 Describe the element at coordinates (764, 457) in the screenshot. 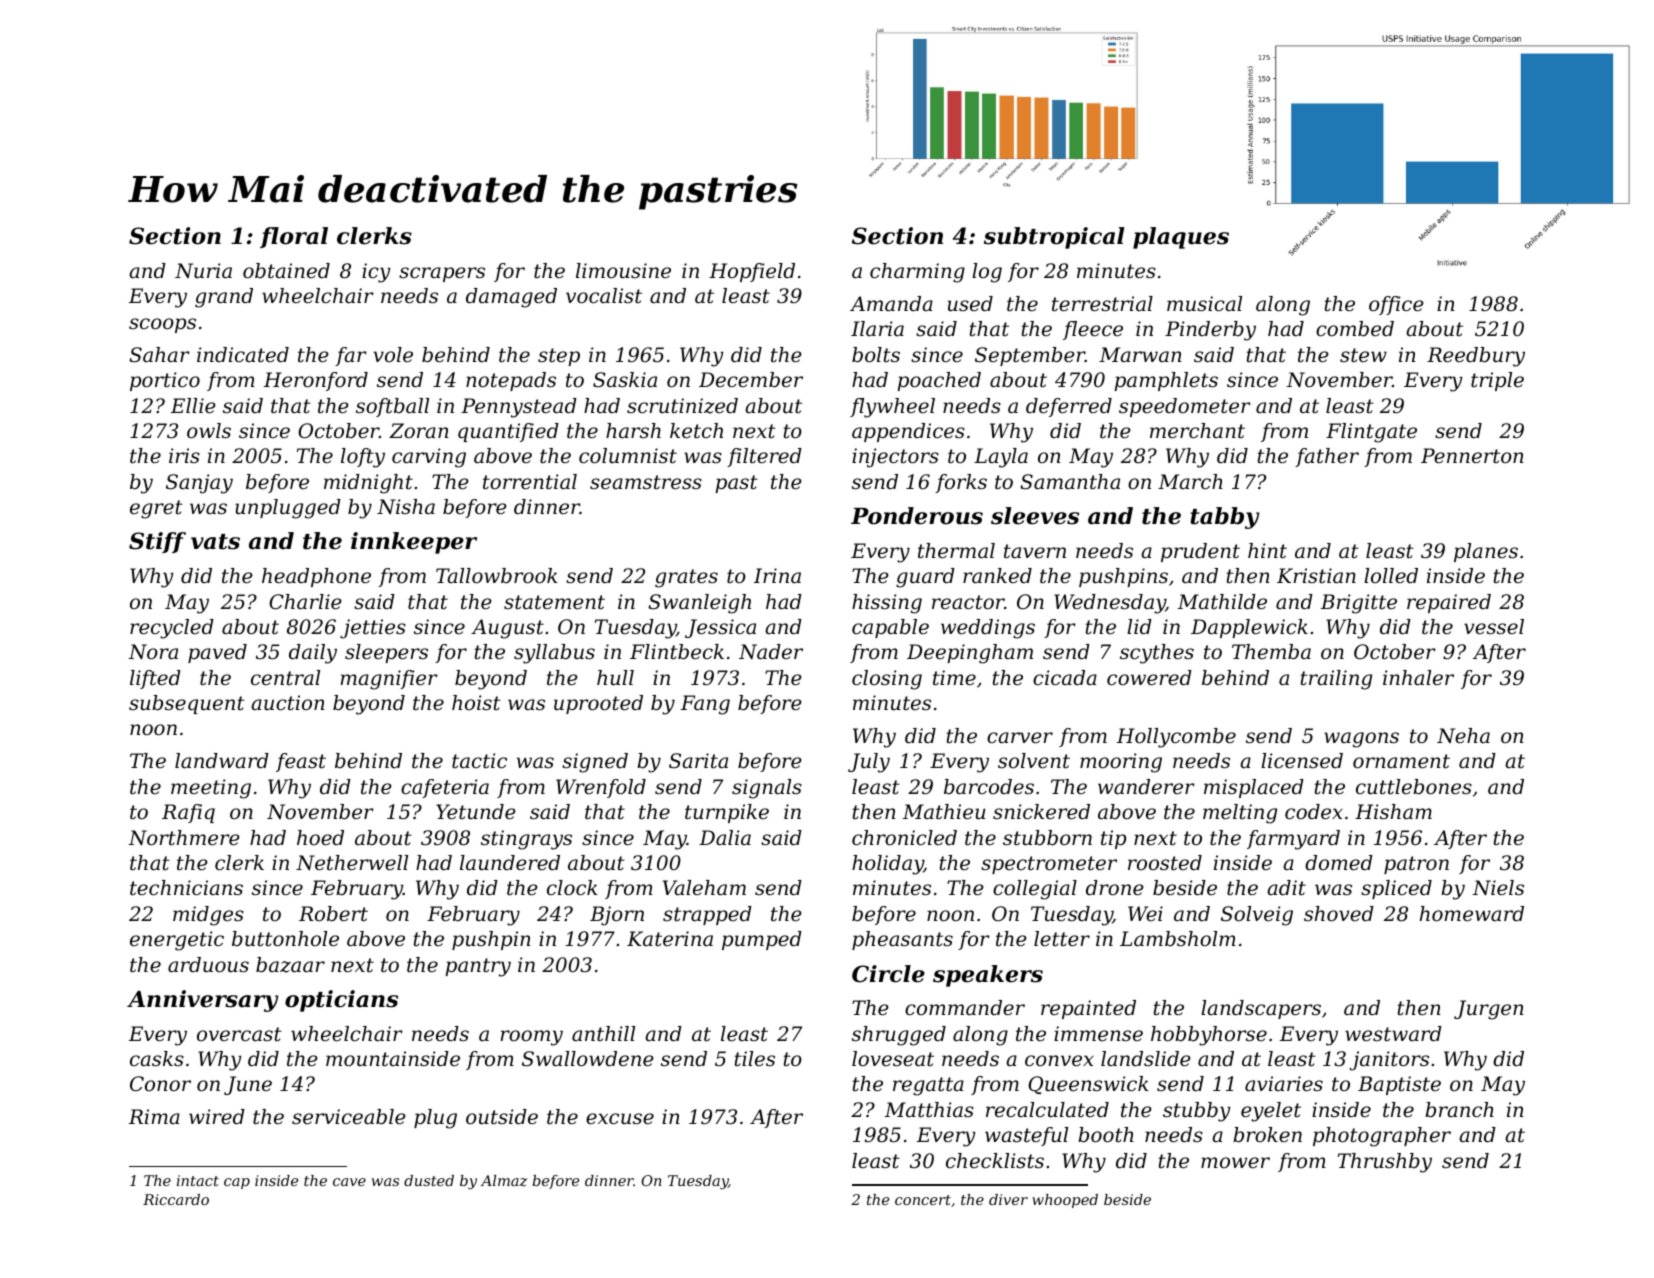

I see `filtered` at that location.
